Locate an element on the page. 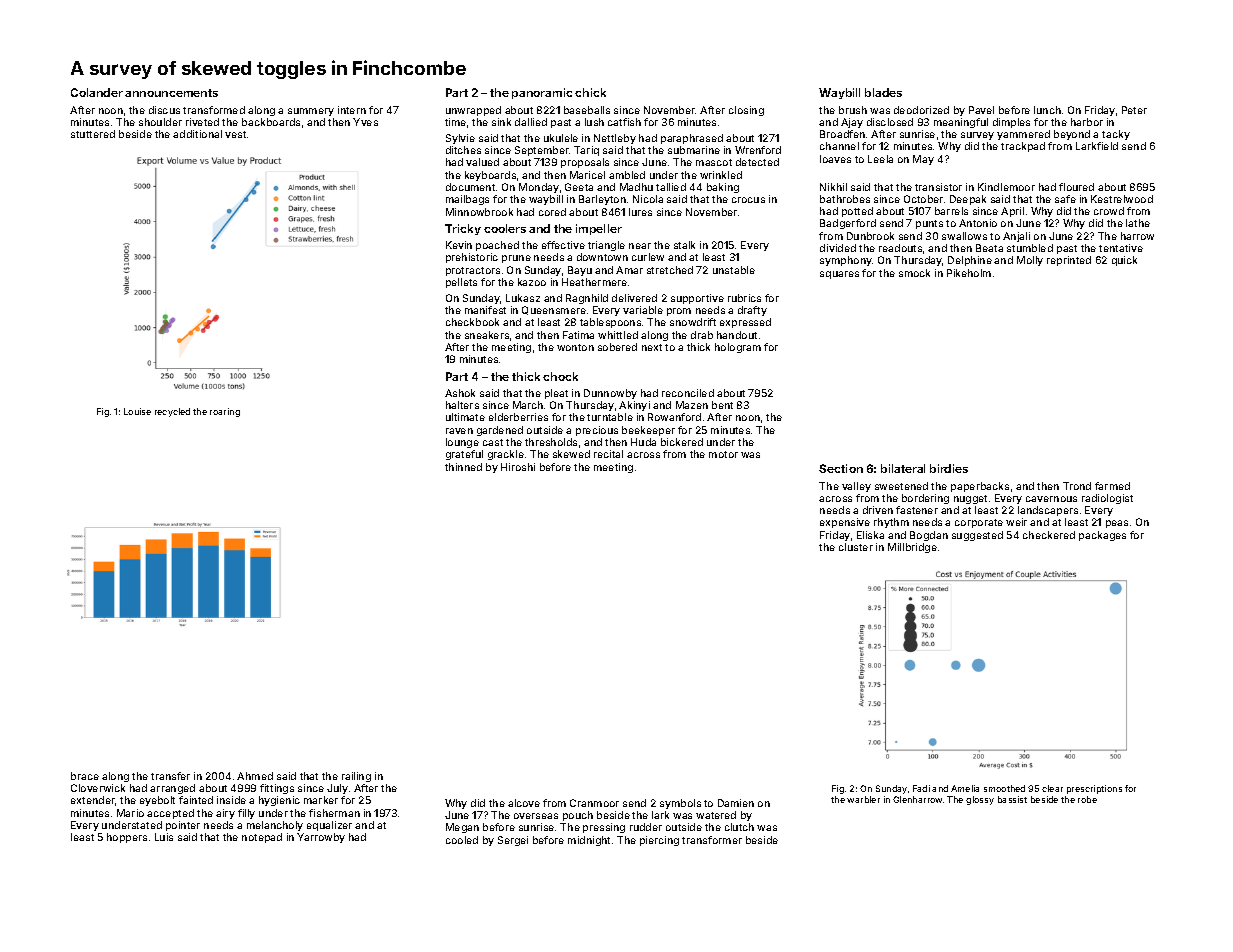 The width and height of the document is (1233, 952). lunch is located at coordinates (1047, 110).
